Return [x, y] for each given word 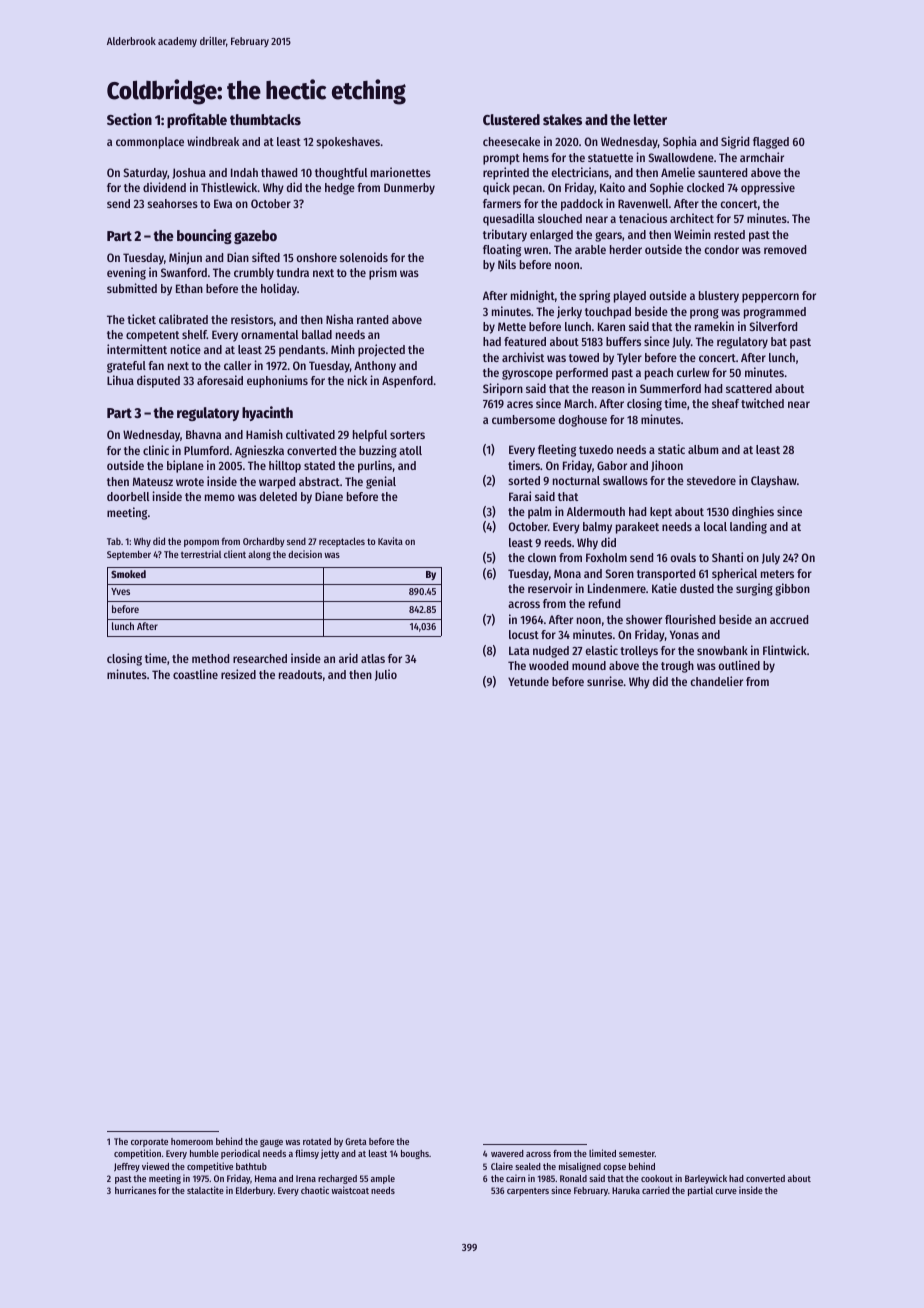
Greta [356, 1141]
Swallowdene [681, 157]
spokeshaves [348, 143]
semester [637, 1154]
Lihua [120, 380]
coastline [195, 674]
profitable [197, 120]
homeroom [192, 1141]
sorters [407, 435]
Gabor [612, 465]
